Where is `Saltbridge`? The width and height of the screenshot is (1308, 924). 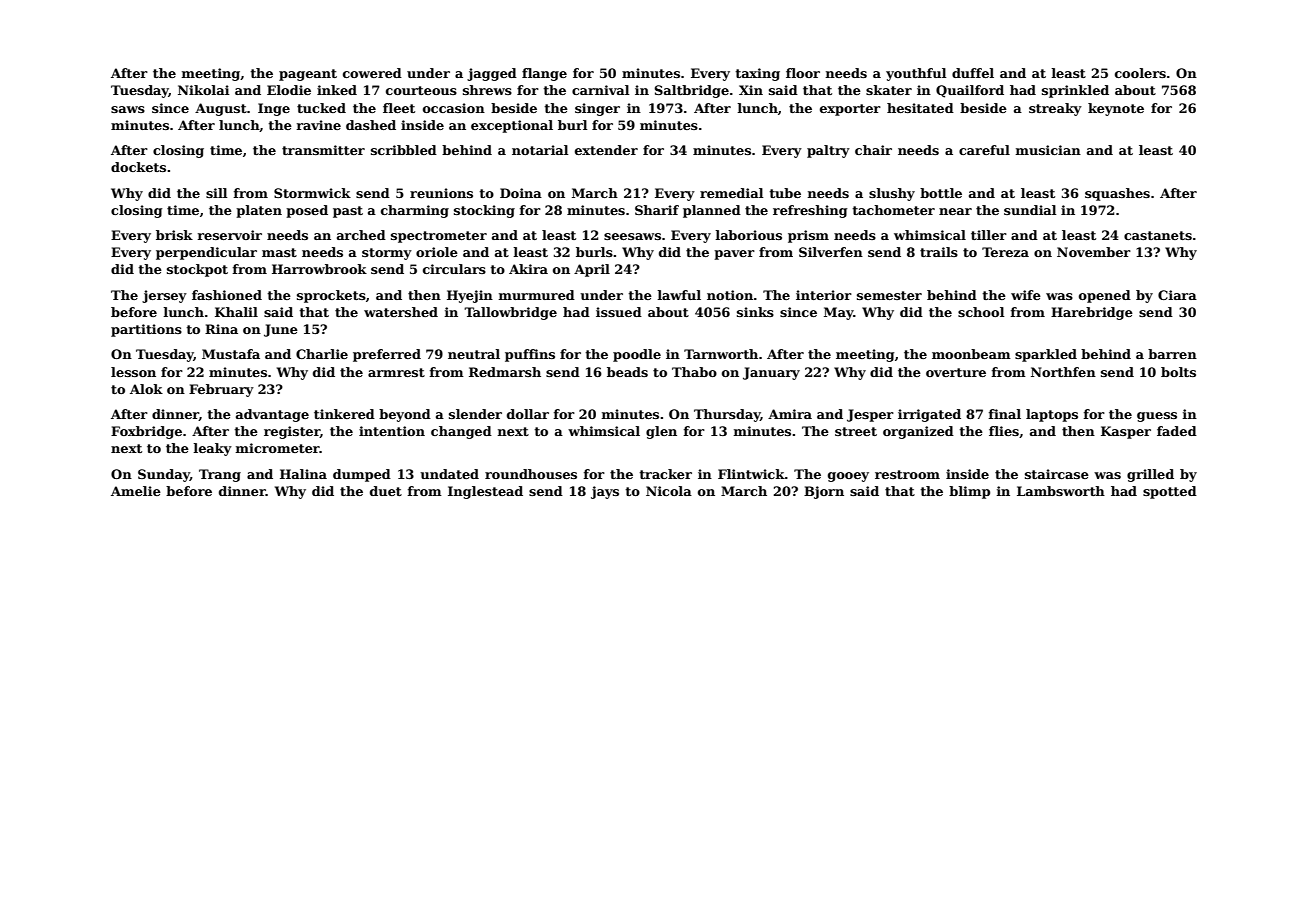
Saltbridge is located at coordinates (692, 91).
